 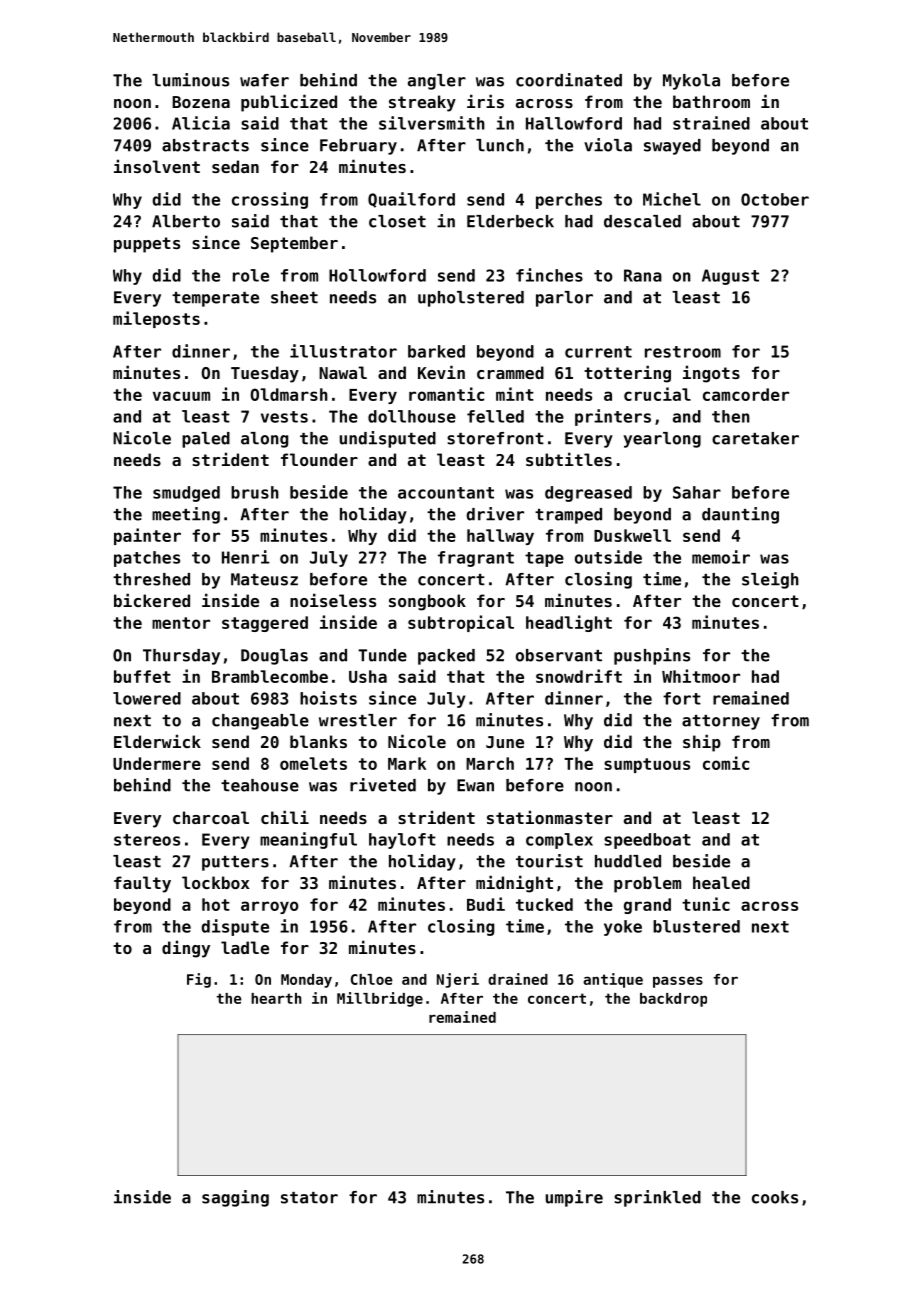 I want to click on passes, so click(x=678, y=982).
